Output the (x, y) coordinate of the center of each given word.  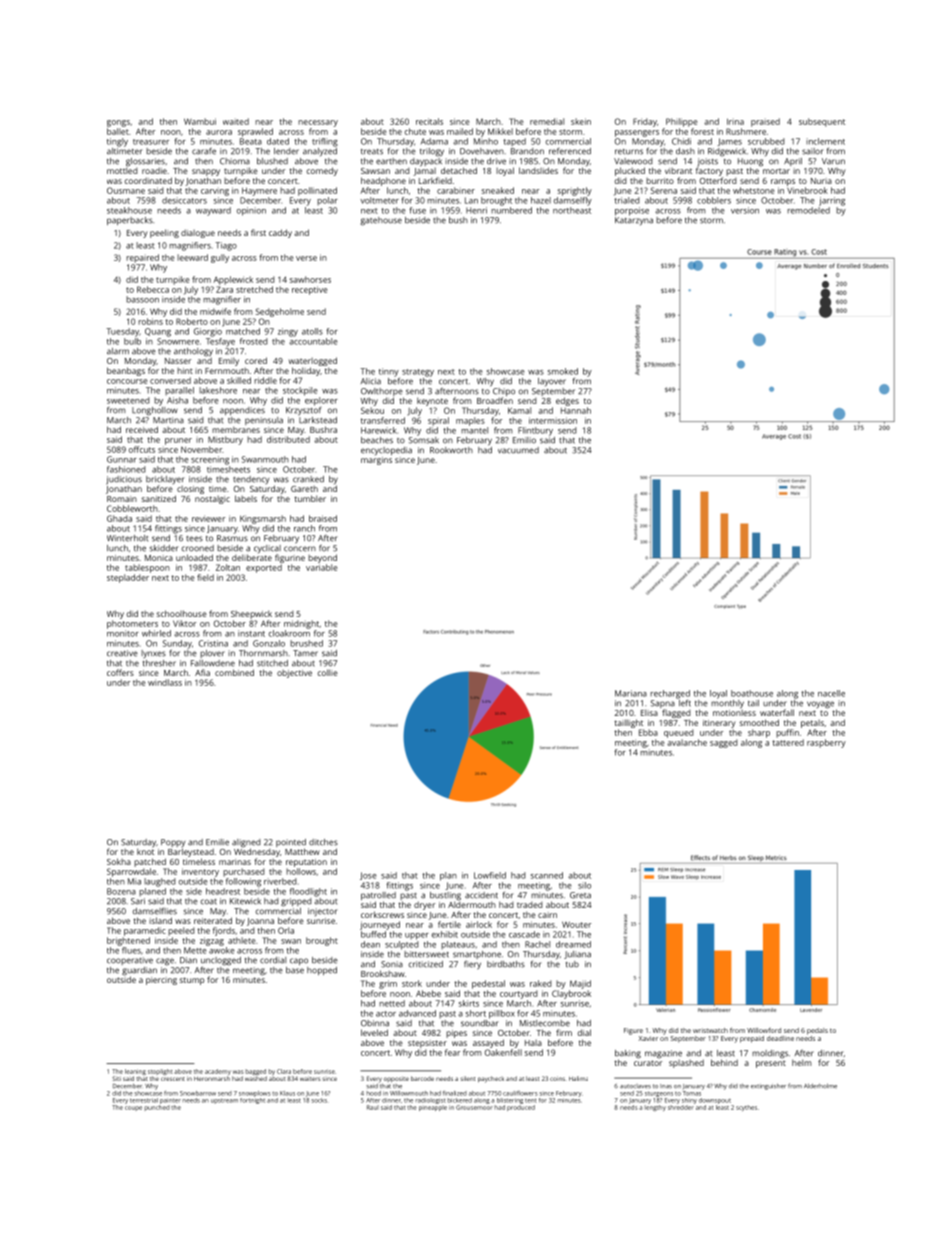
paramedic (145, 931)
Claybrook (571, 994)
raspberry (826, 743)
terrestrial (144, 1100)
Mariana (631, 693)
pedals (817, 1031)
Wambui (200, 121)
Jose (368, 876)
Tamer (305, 653)
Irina (735, 121)
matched (243, 331)
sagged (724, 743)
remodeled (808, 210)
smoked (563, 371)
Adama (434, 141)
